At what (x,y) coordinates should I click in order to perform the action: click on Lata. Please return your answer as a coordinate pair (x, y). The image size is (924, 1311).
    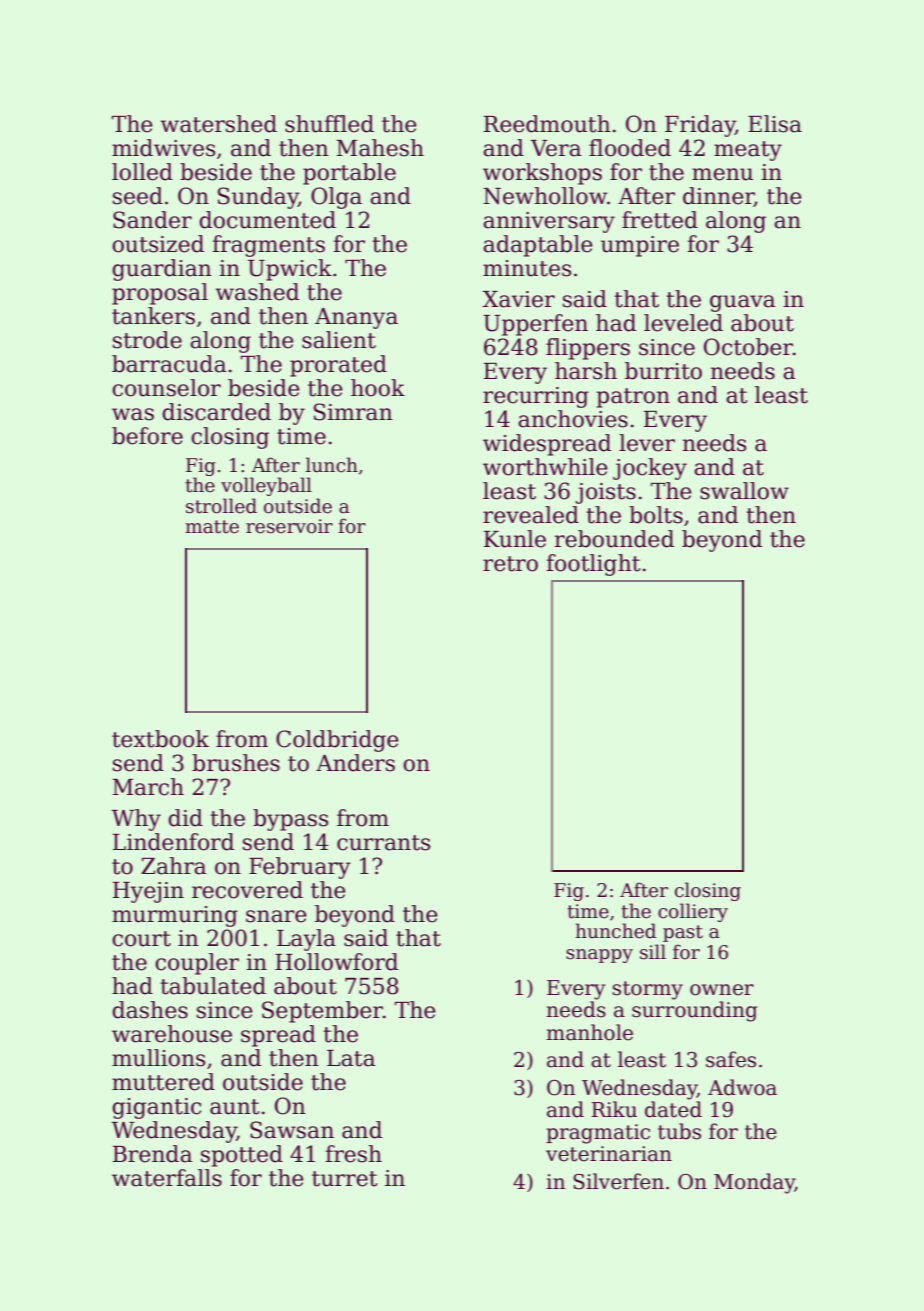
    Looking at the image, I should click on (351, 1058).
